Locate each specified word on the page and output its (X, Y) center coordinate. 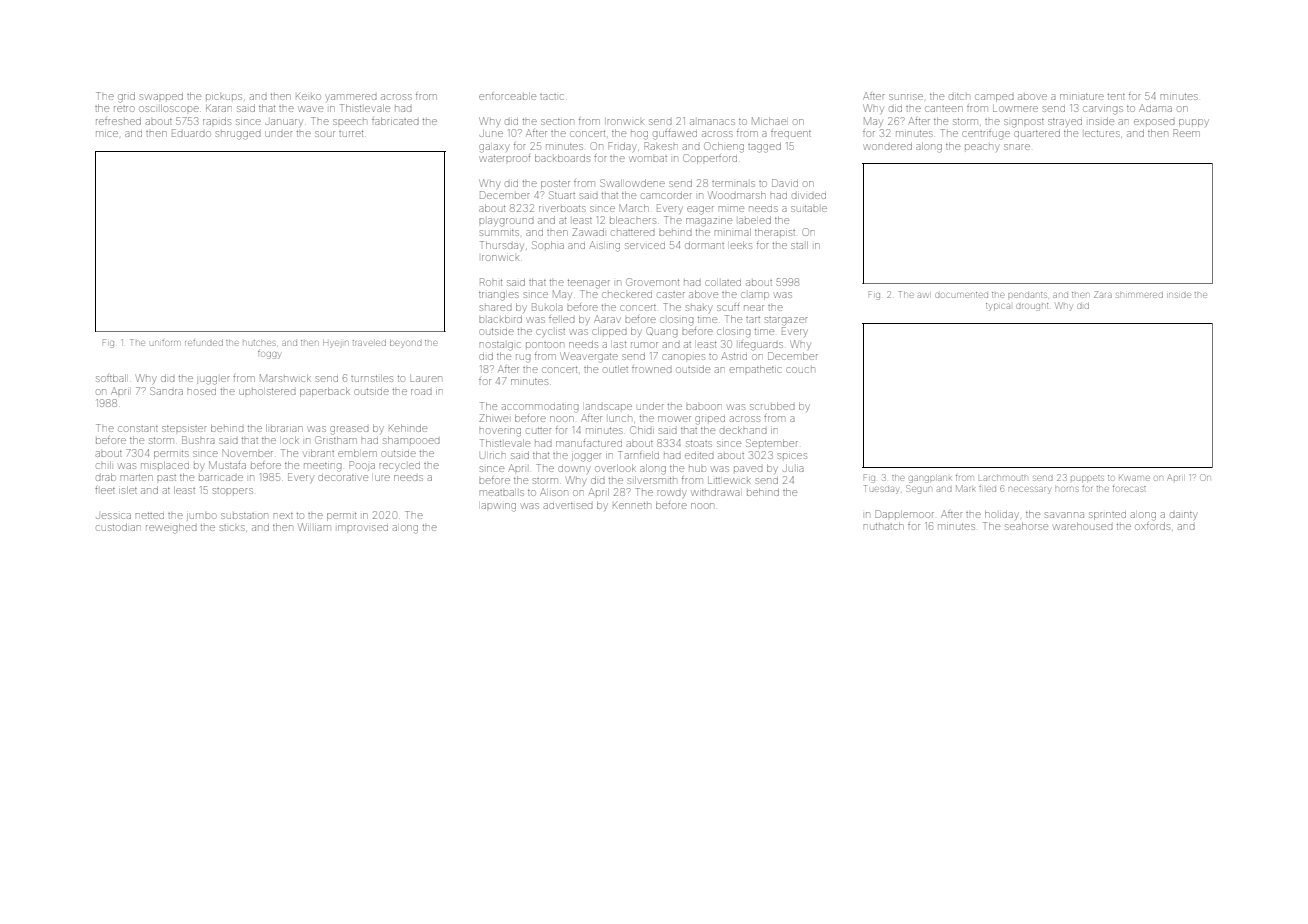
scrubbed (772, 406)
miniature (1082, 97)
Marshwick (285, 378)
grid (126, 98)
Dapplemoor (904, 514)
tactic (552, 97)
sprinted (1107, 516)
